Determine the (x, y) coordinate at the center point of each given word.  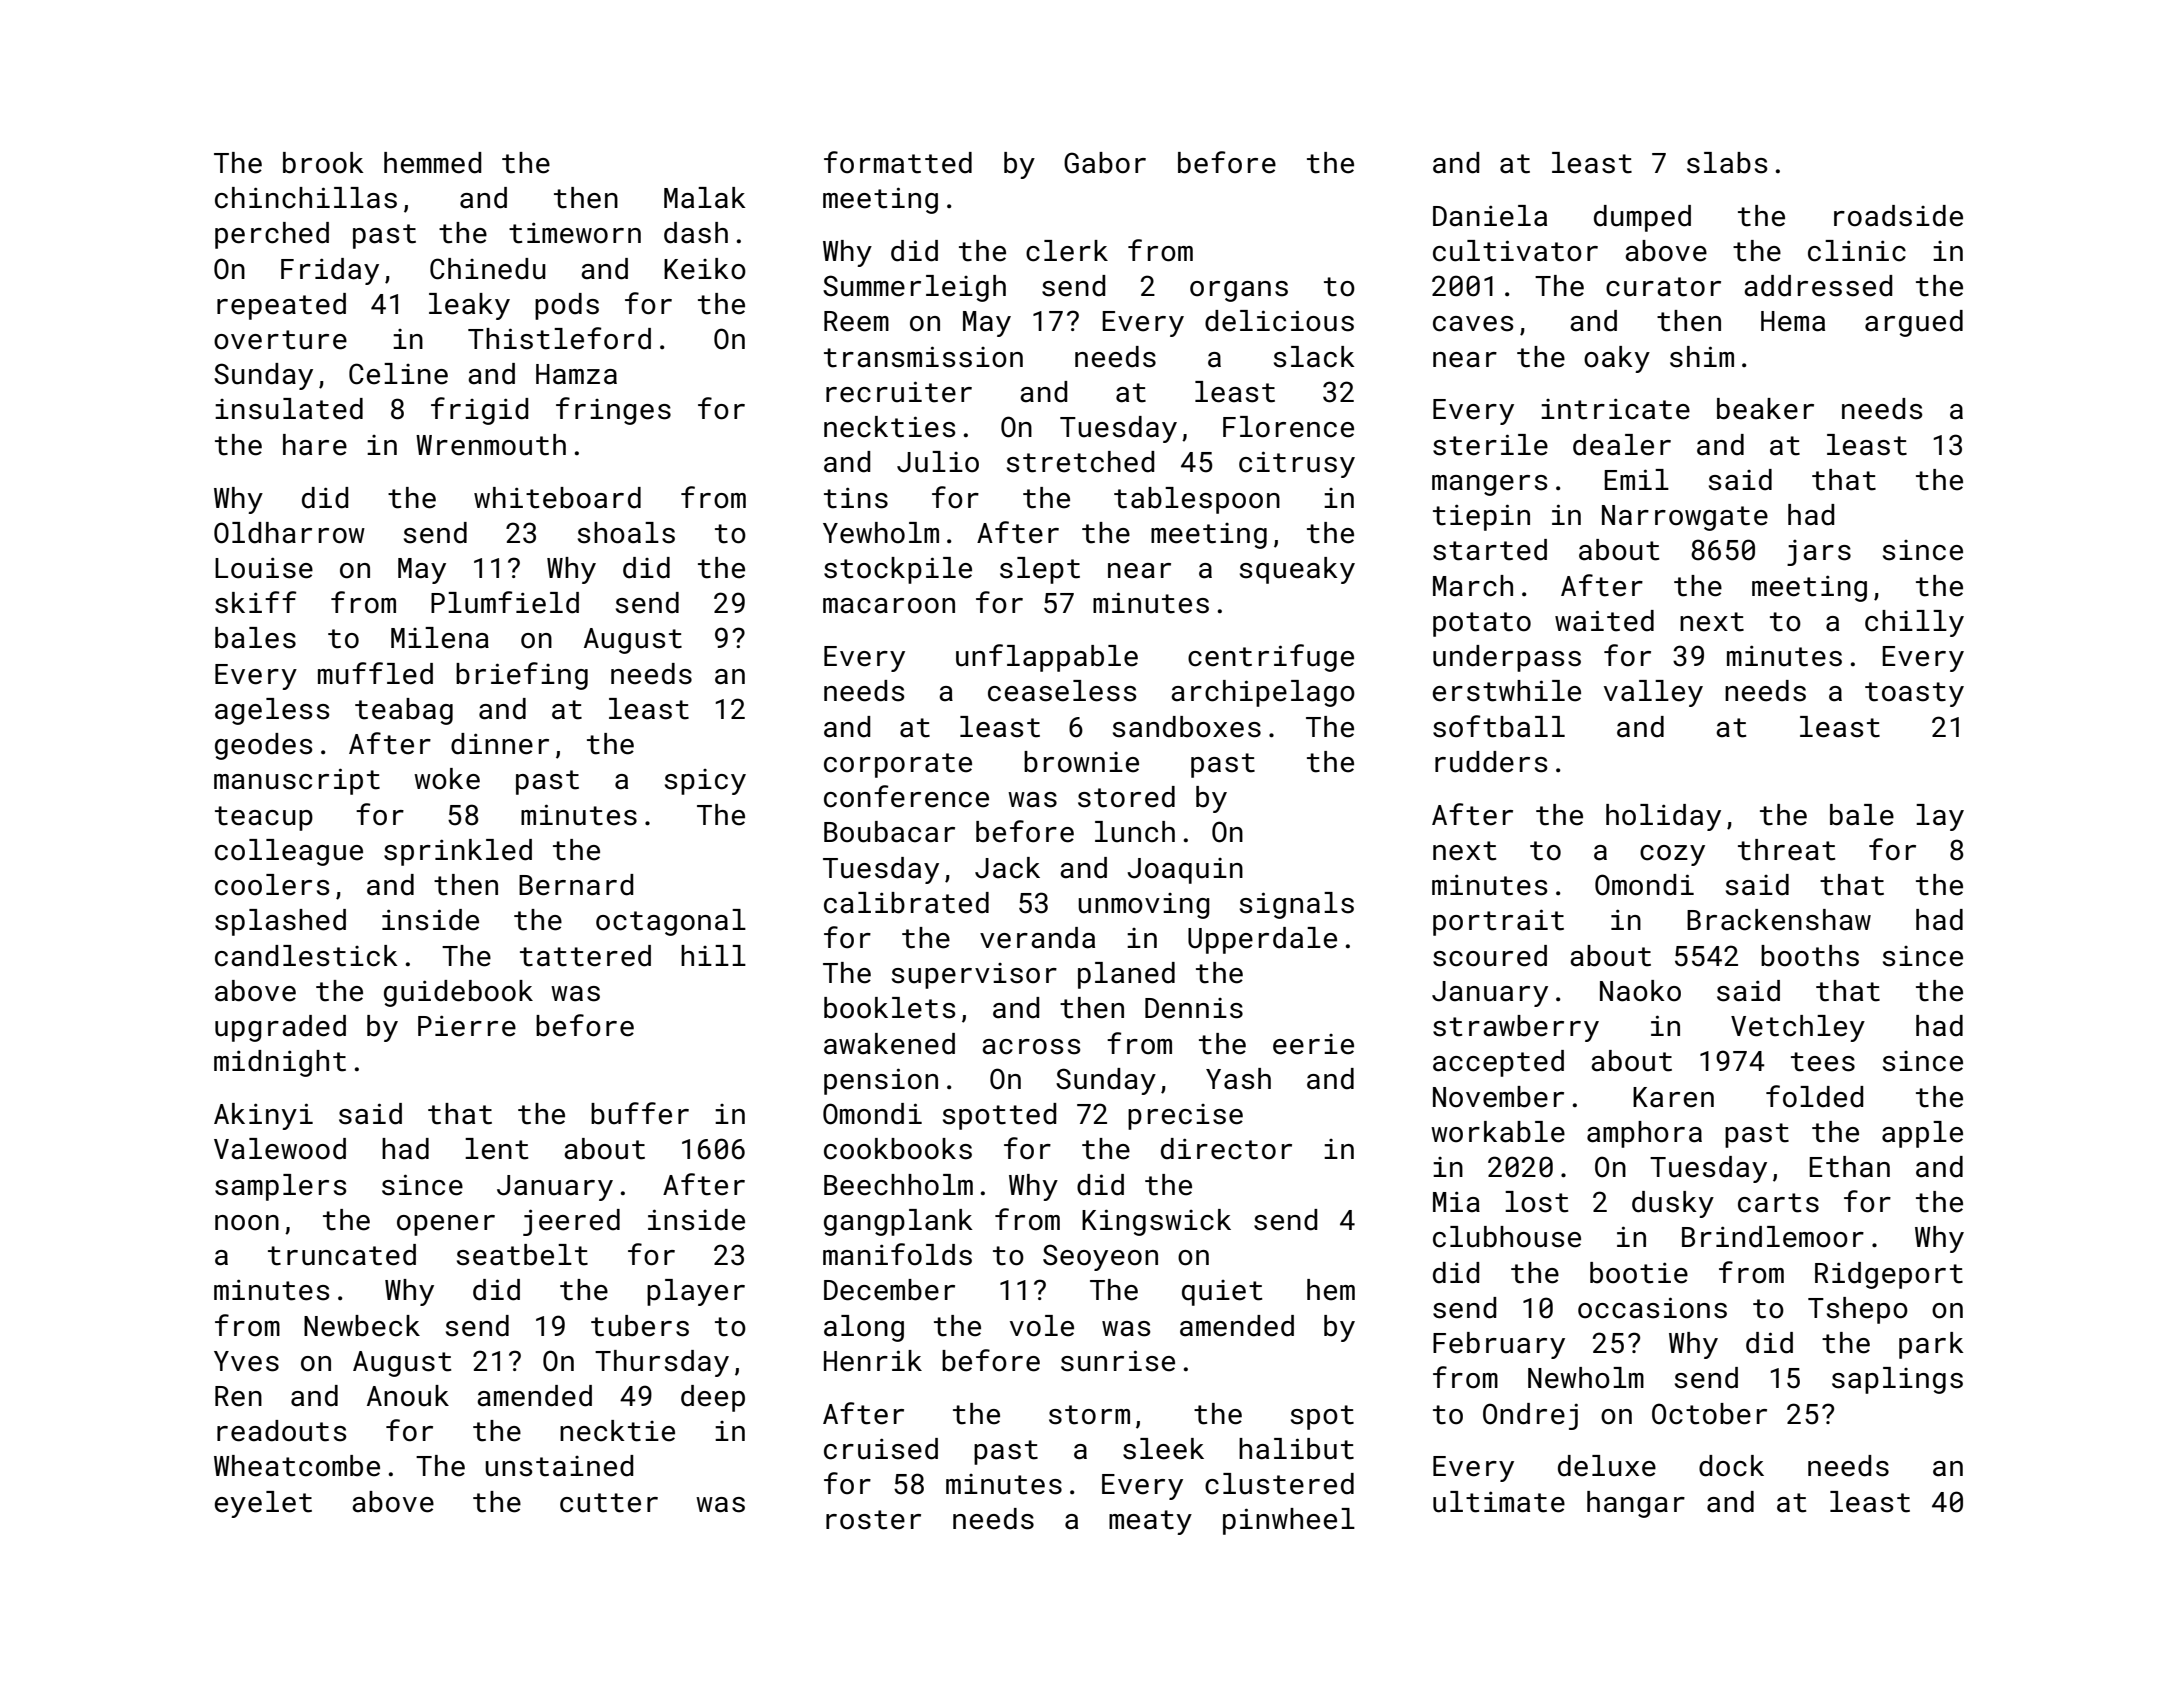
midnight (280, 1063)
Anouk (408, 1396)
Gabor (1105, 163)
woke (447, 779)
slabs (1727, 163)
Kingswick (1156, 1222)
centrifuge (1271, 658)
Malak (705, 198)
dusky (1673, 1204)
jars (1819, 553)
